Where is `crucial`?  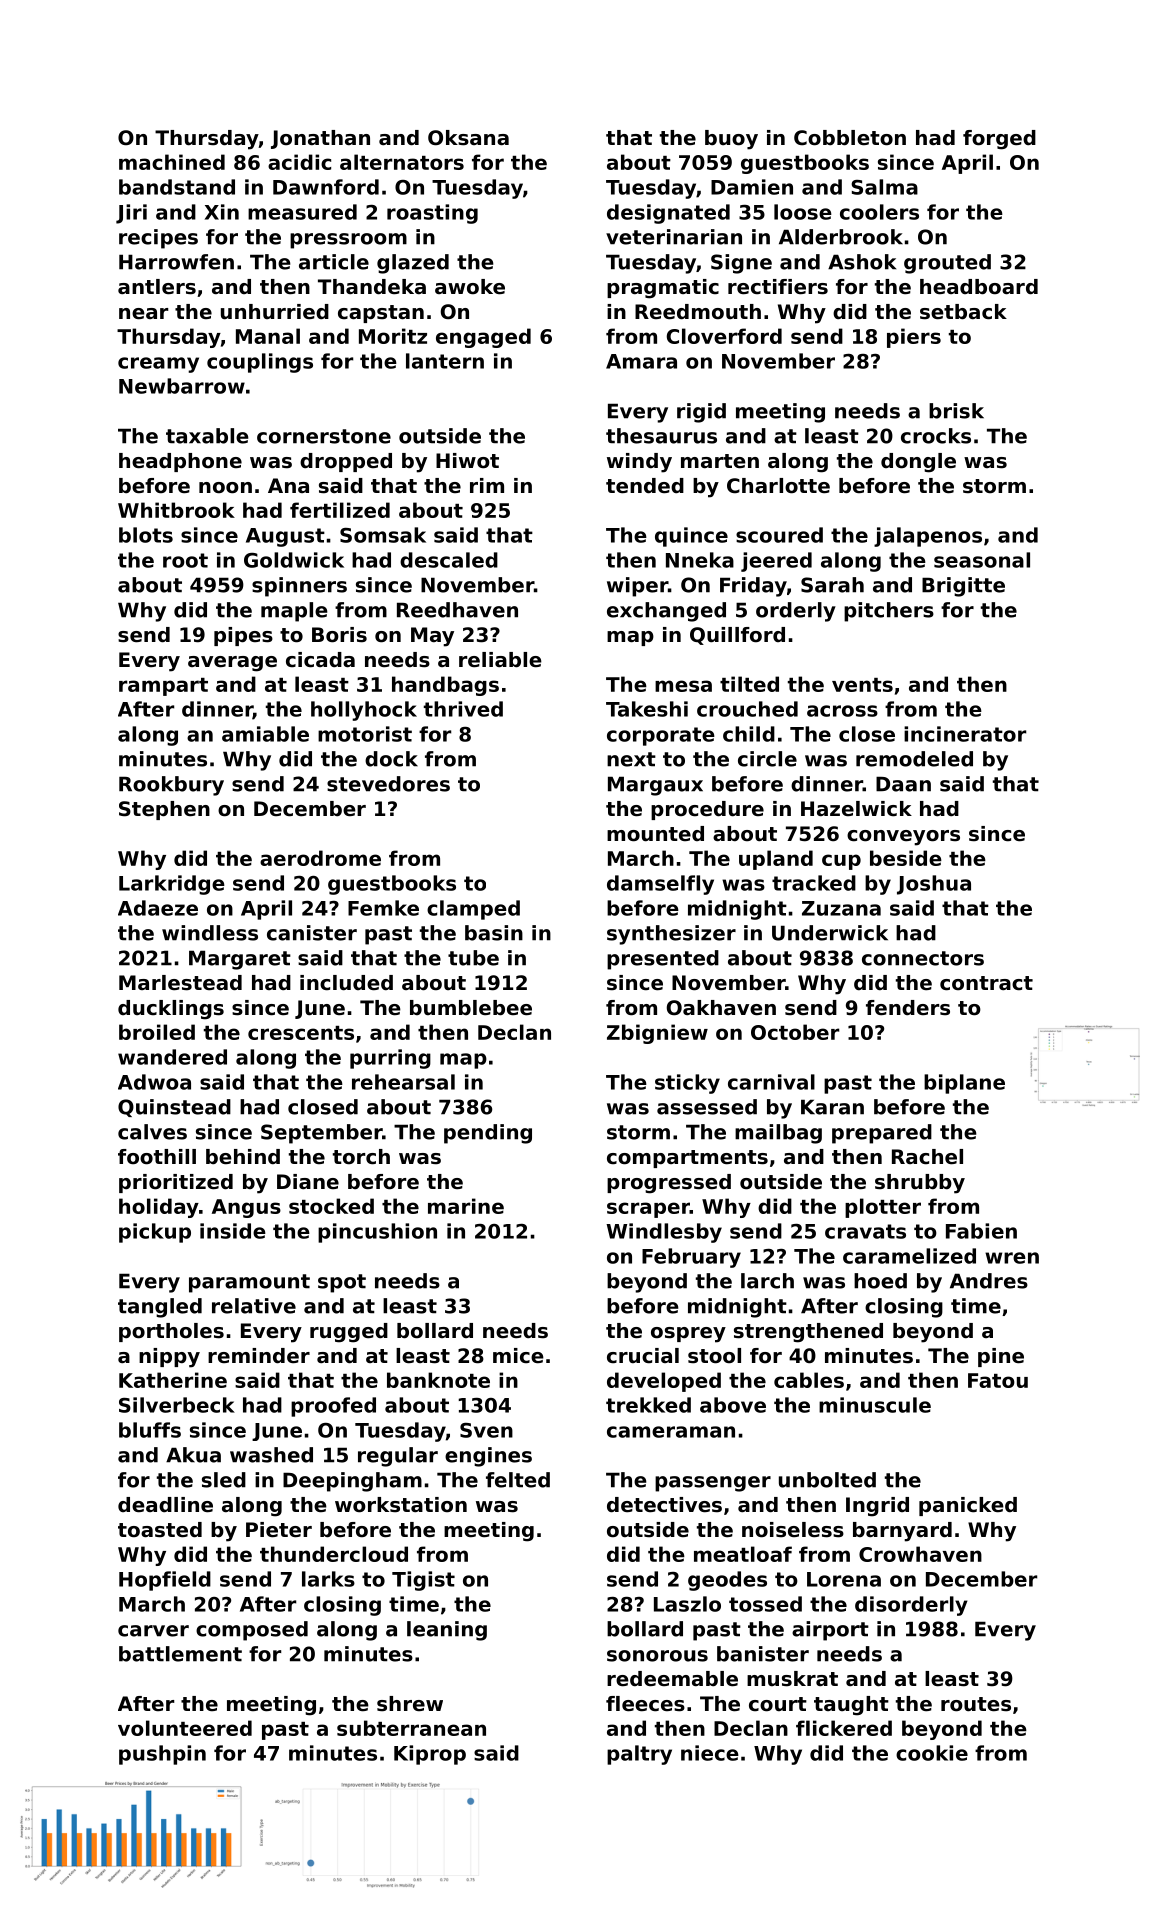 crucial is located at coordinates (643, 1356).
